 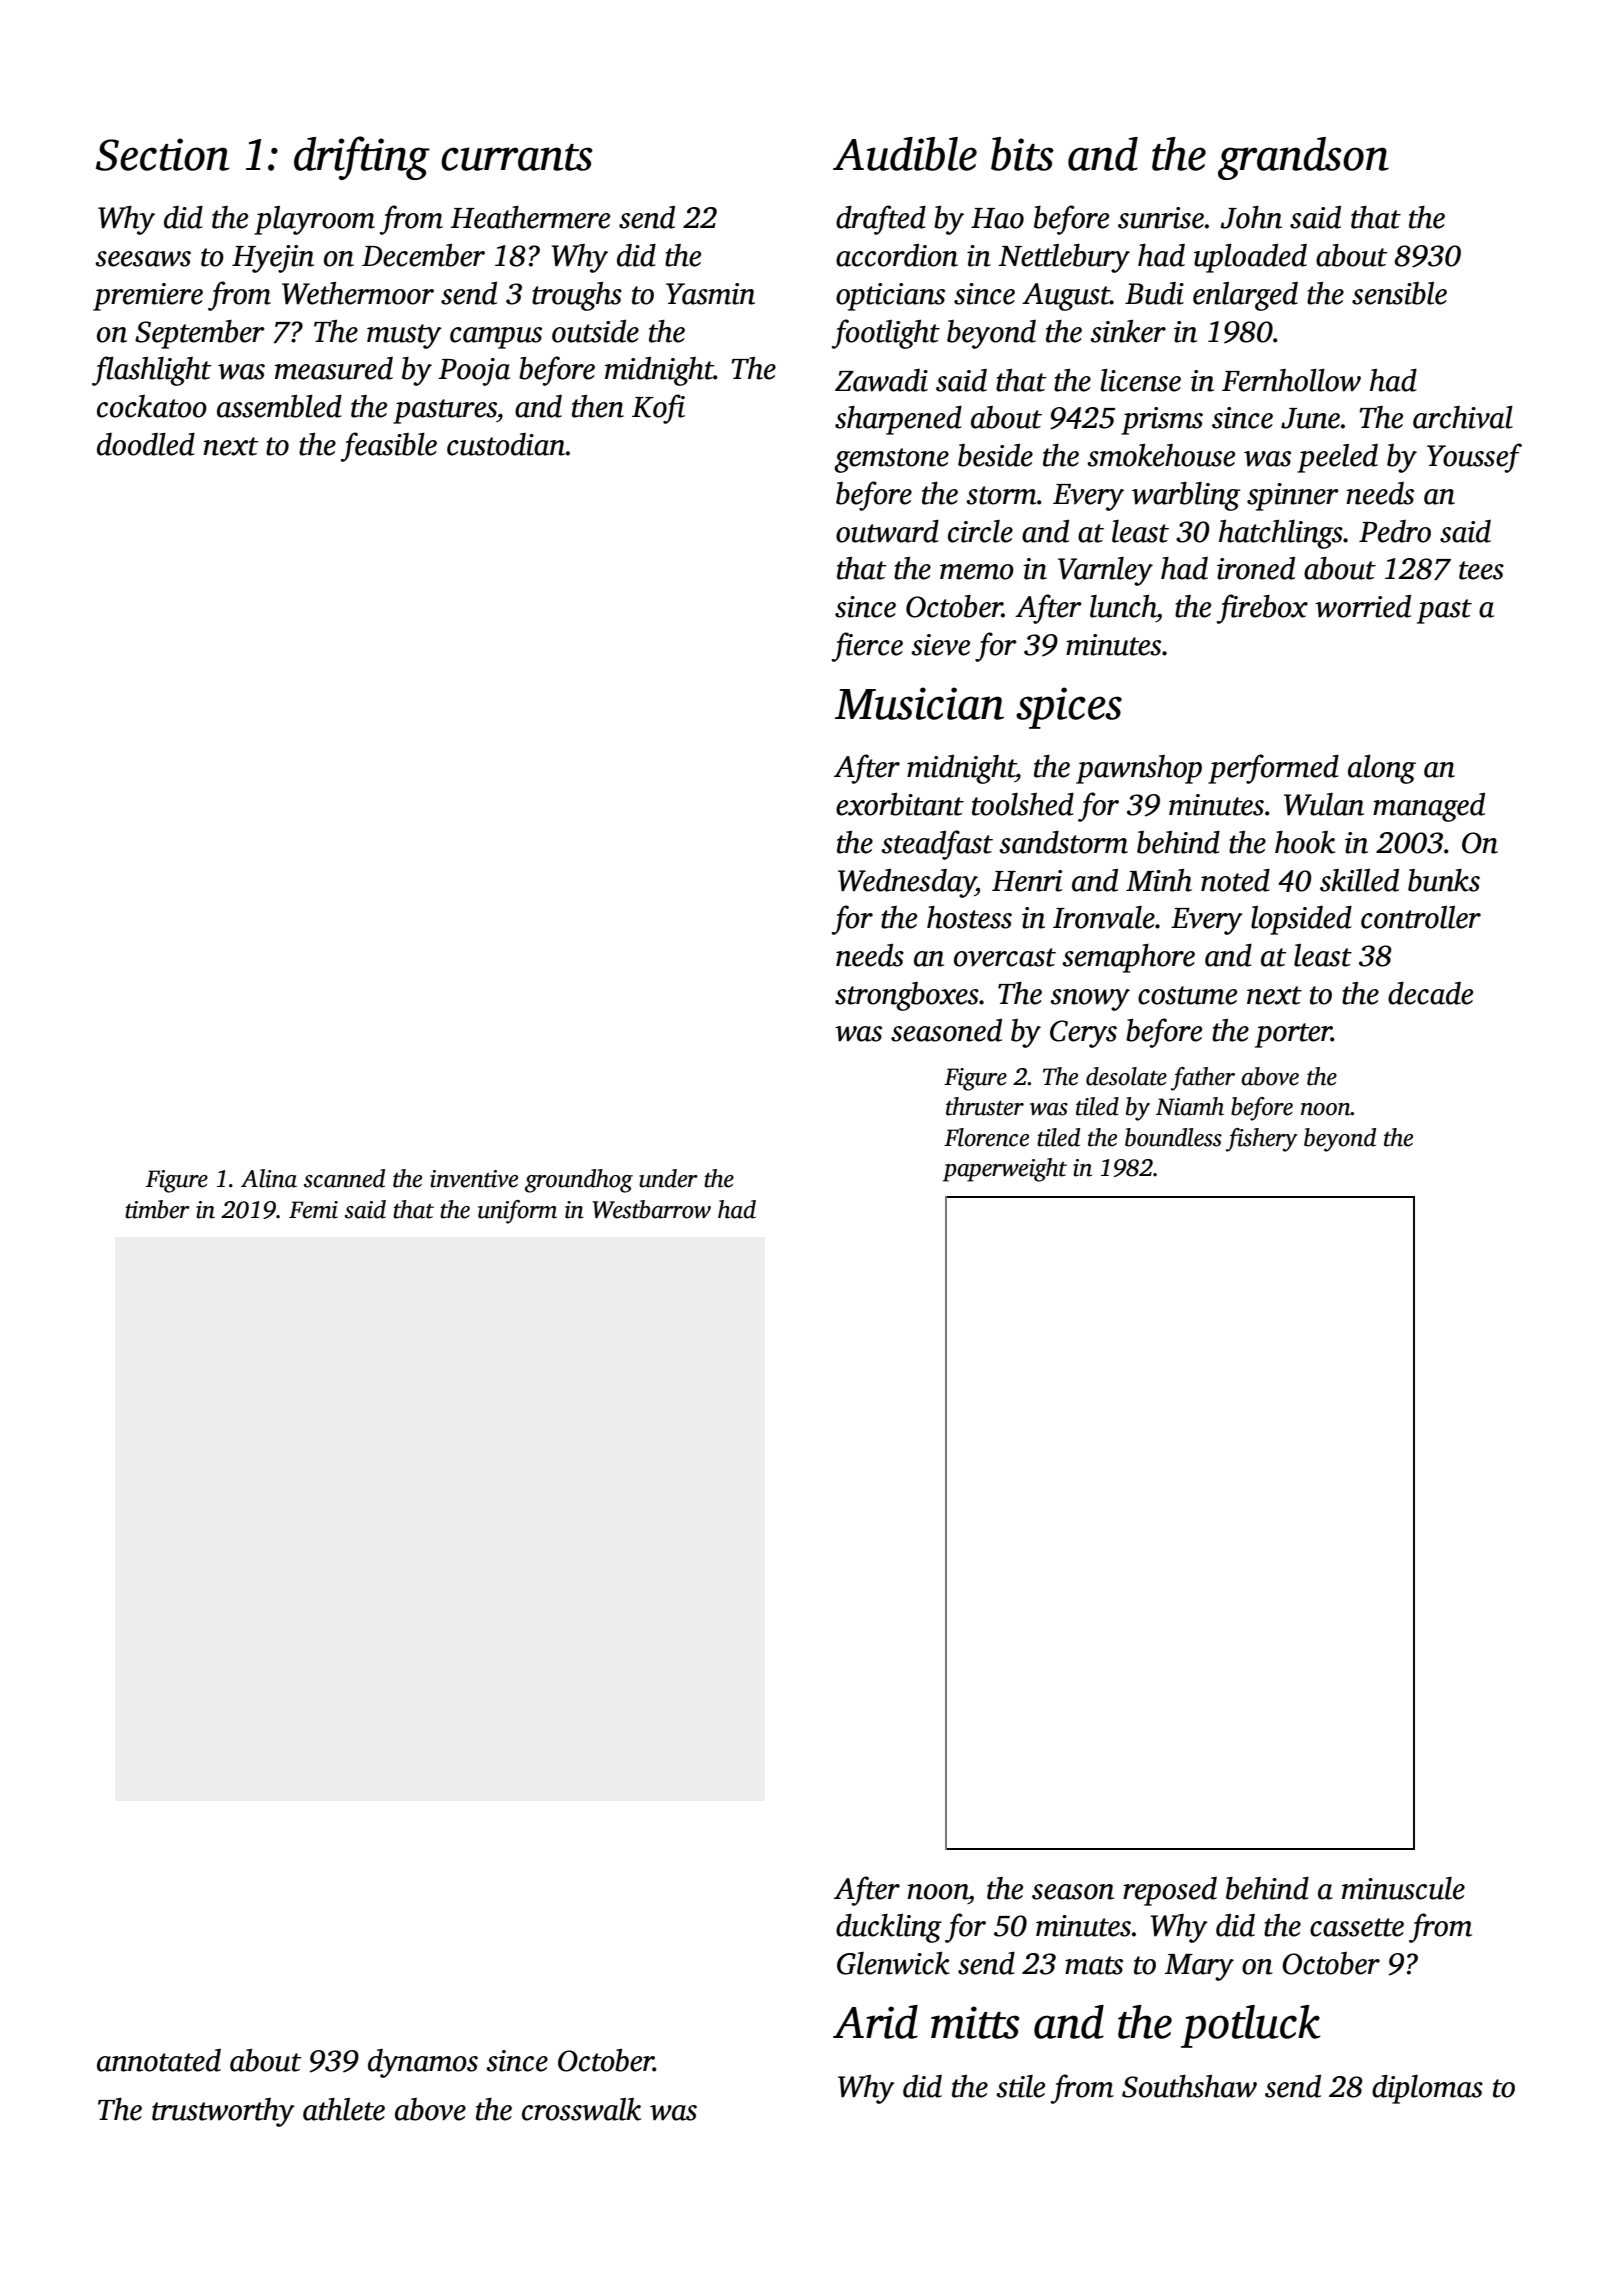 I want to click on grandson, so click(x=1303, y=158).
